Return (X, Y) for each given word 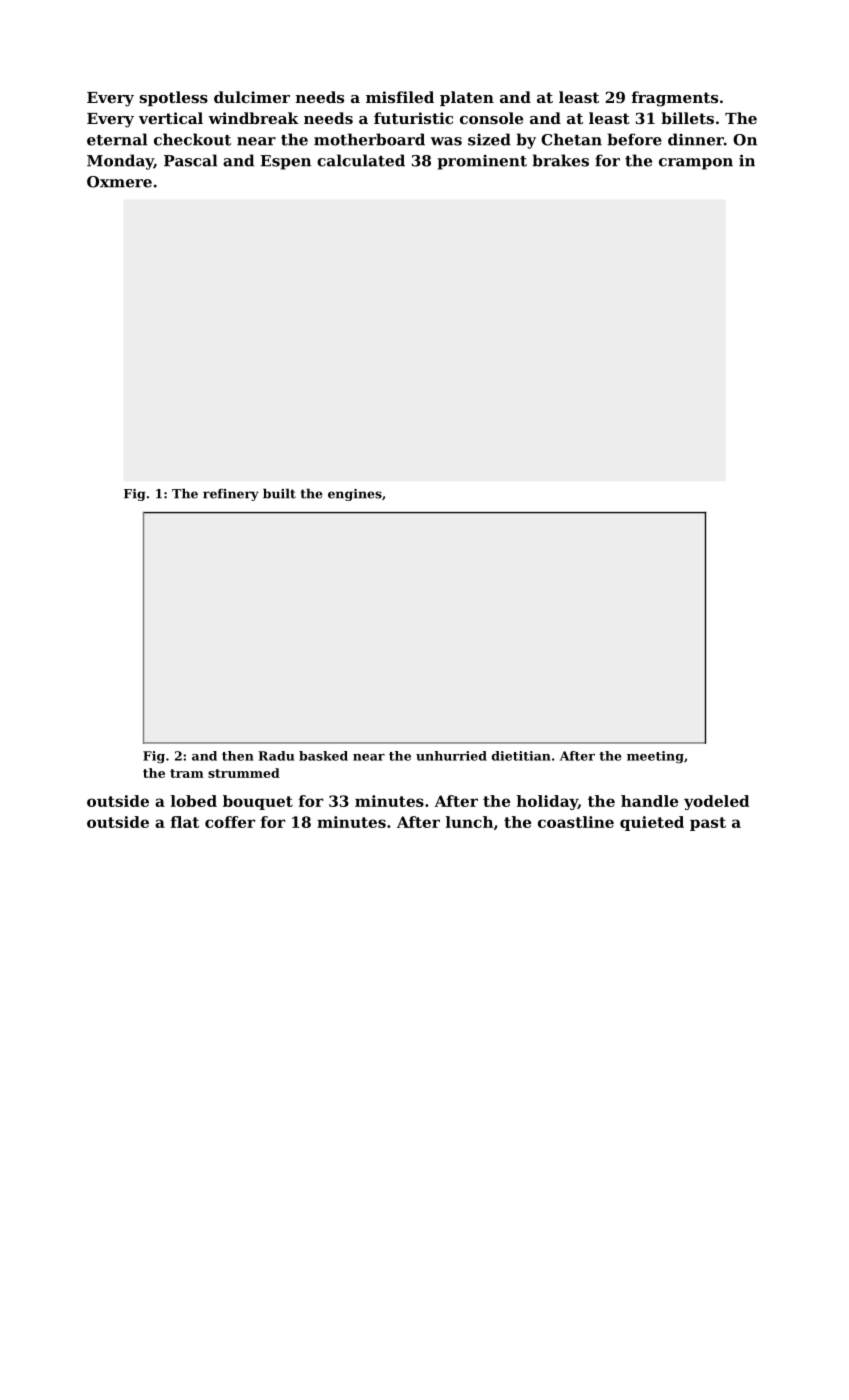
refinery (231, 495)
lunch (469, 822)
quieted (652, 823)
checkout (192, 139)
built (279, 493)
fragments (674, 99)
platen (467, 98)
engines (355, 495)
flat (185, 822)
